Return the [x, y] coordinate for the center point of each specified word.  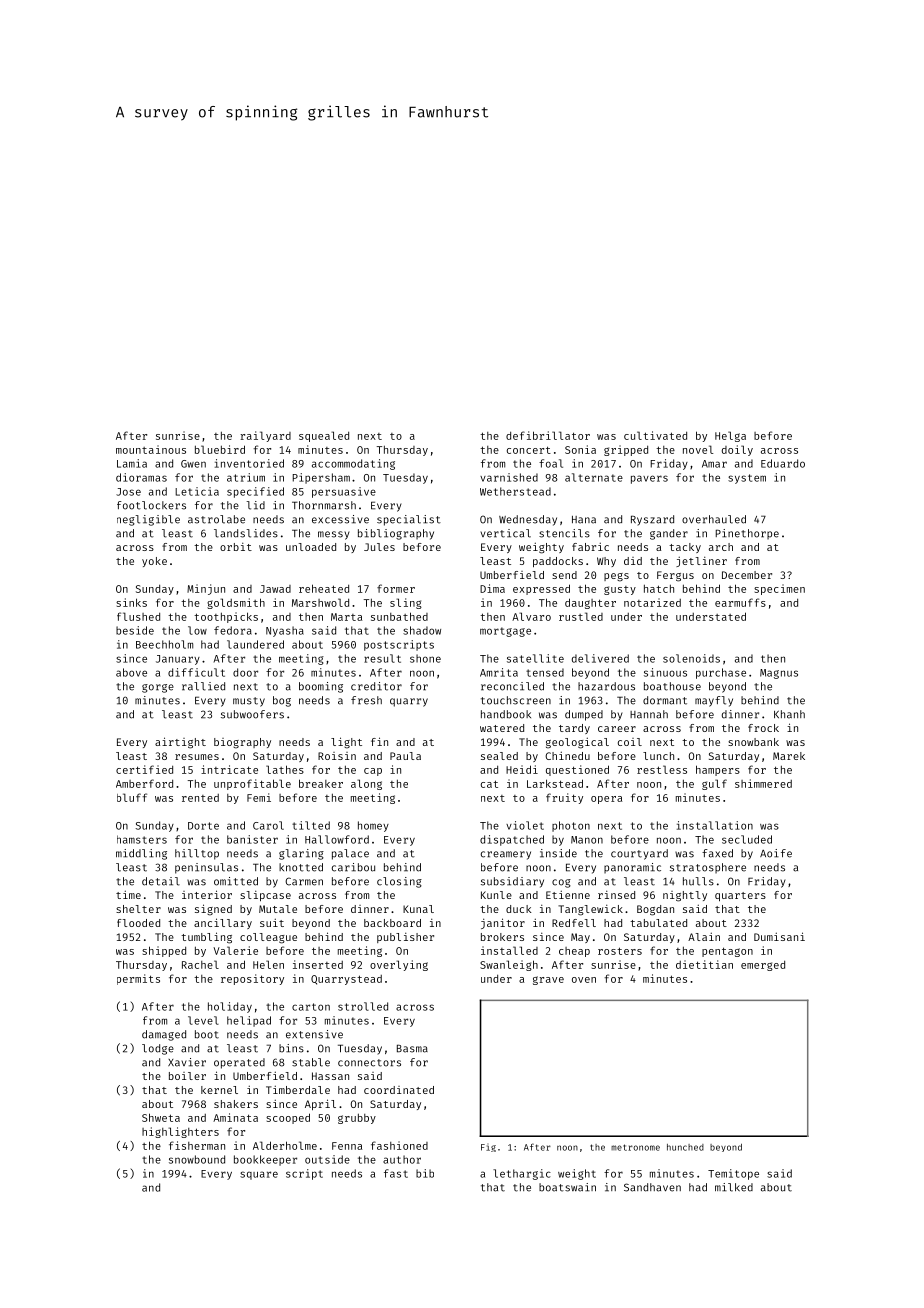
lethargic [522, 1174]
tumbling [206, 938]
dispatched [512, 840]
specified [255, 492]
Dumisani [779, 936]
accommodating [353, 464]
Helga [730, 436]
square [259, 1175]
